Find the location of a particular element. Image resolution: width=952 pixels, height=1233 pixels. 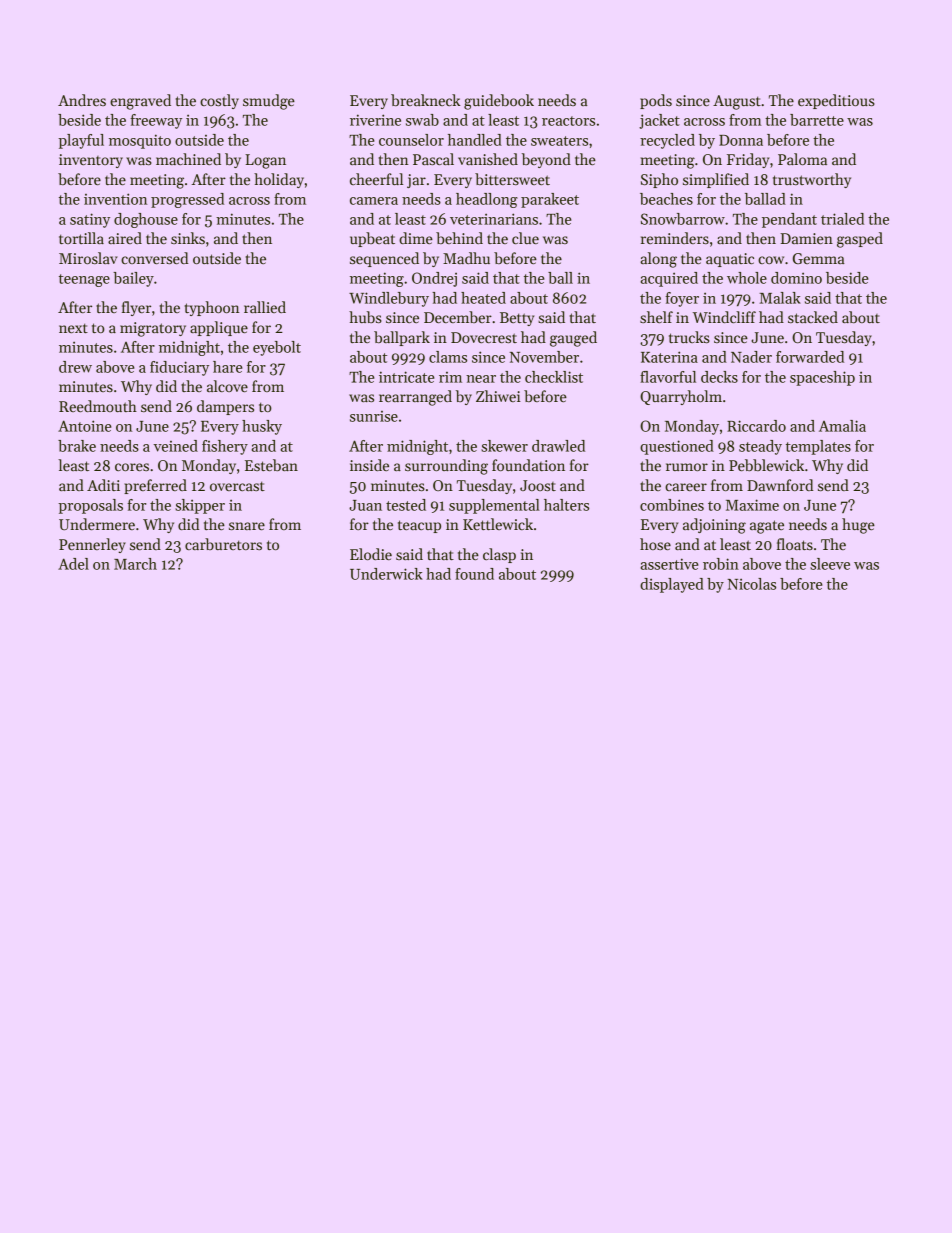

simplified is located at coordinates (716, 180).
